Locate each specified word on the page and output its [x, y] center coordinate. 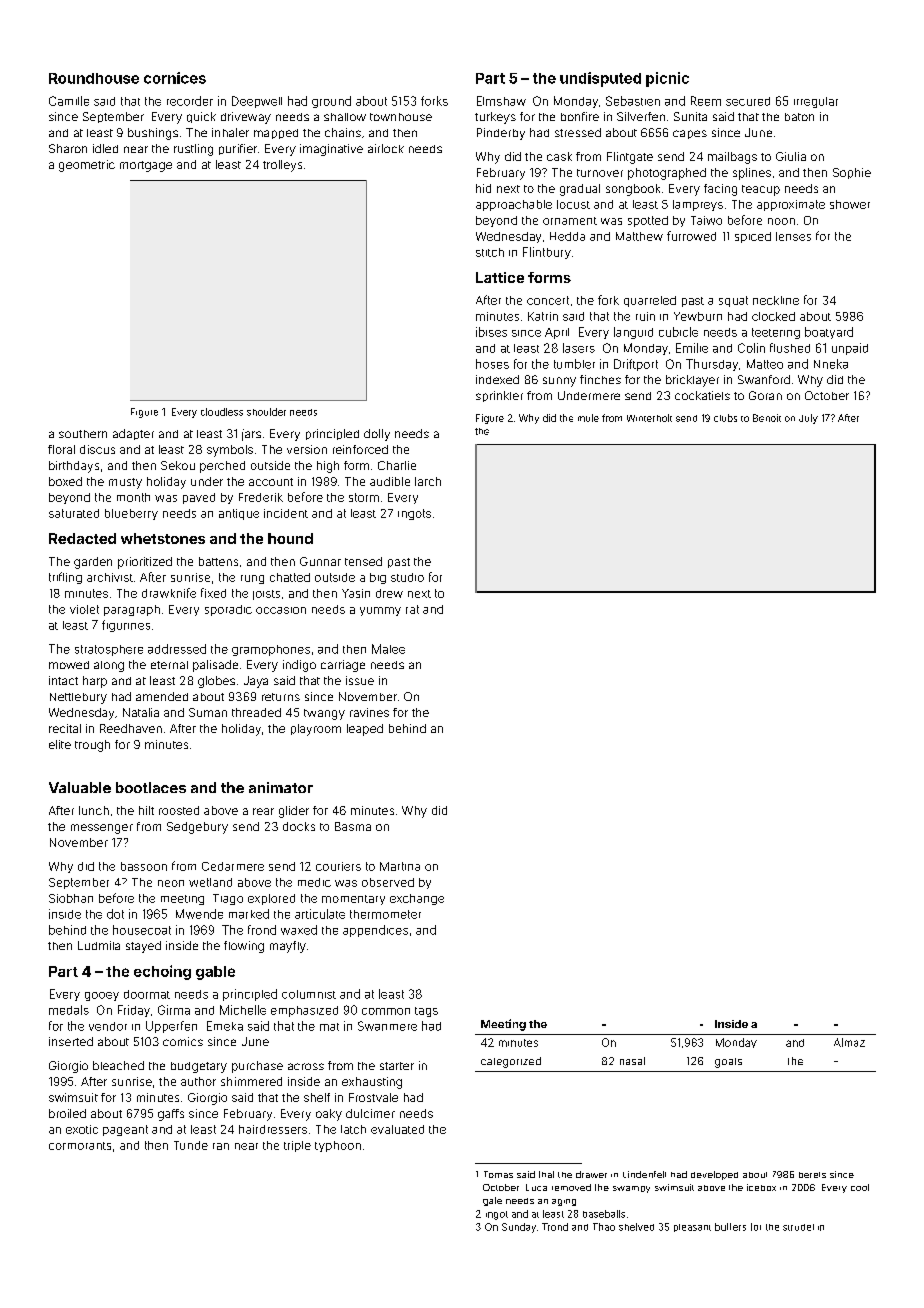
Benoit [767, 418]
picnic [667, 79]
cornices [175, 78]
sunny [559, 382]
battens [218, 561]
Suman [208, 712]
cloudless [222, 412]
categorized [511, 1062]
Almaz [849, 1042]
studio [407, 577]
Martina [400, 866]
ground [331, 102]
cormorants [80, 1146]
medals [69, 1010]
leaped [365, 730]
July [808, 419]
